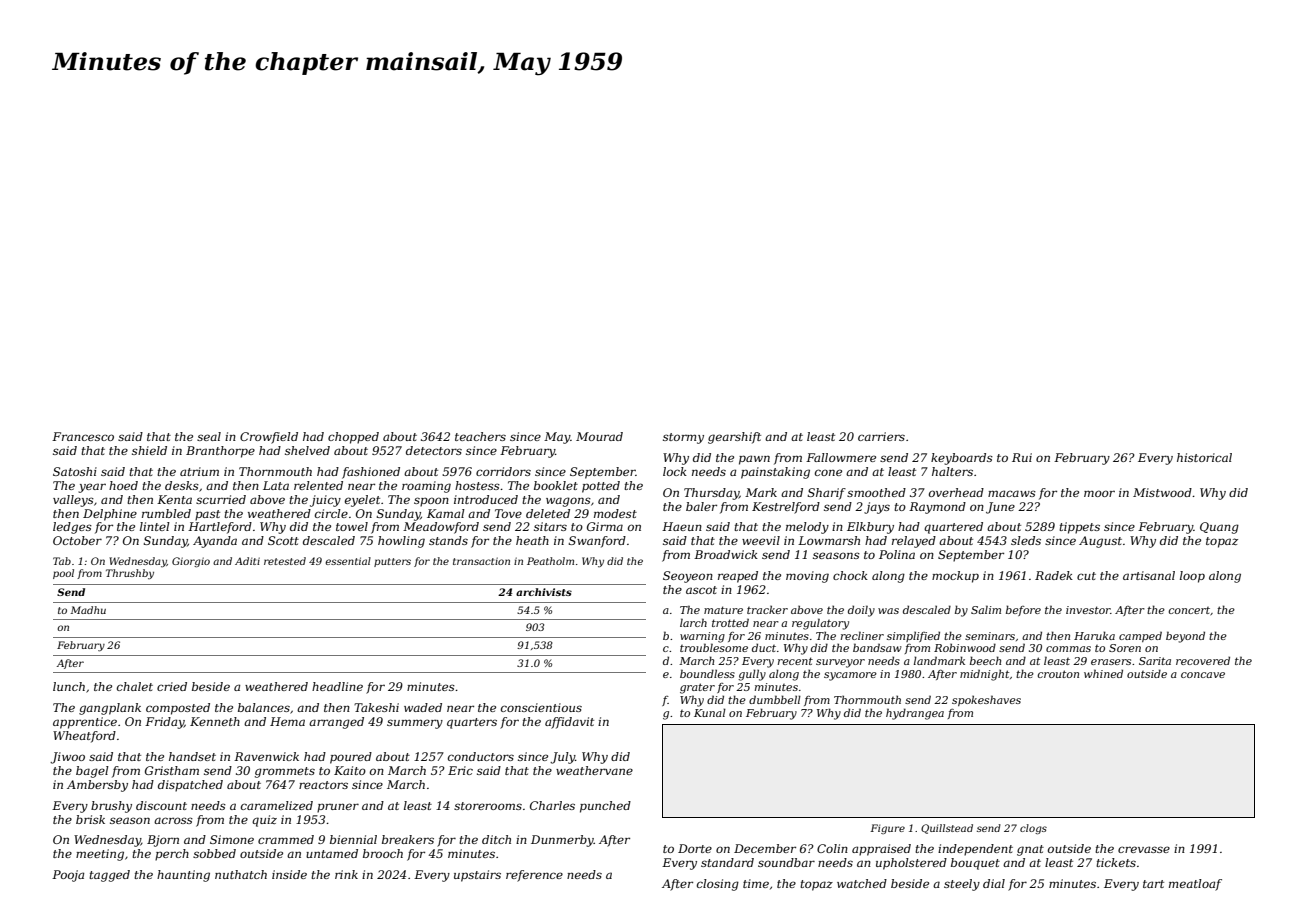 The width and height of the image is (1308, 924). What do you see at coordinates (1219, 528) in the image?
I see `Quang` at bounding box center [1219, 528].
